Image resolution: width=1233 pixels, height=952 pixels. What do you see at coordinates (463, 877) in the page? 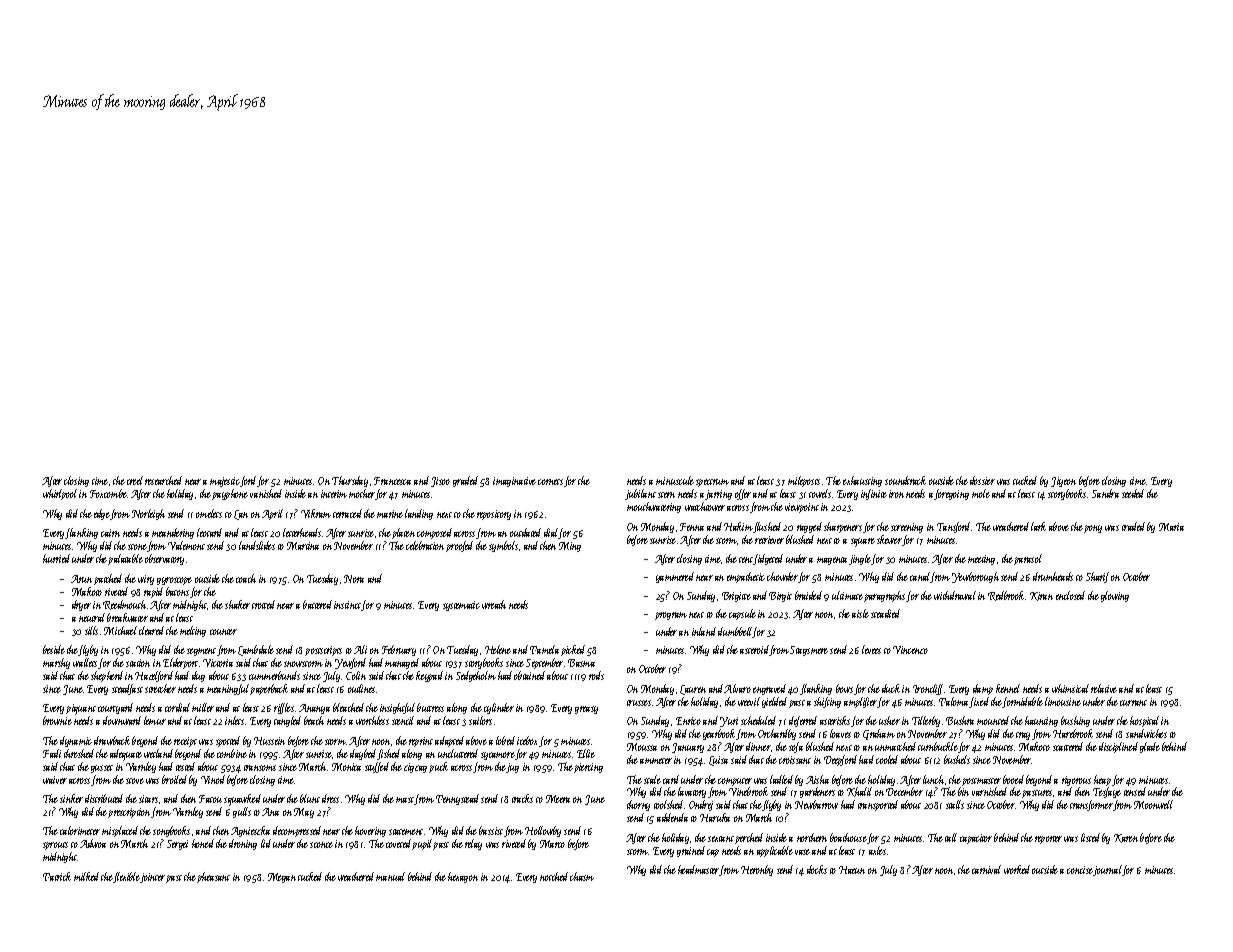
I see `hexagon` at bounding box center [463, 877].
